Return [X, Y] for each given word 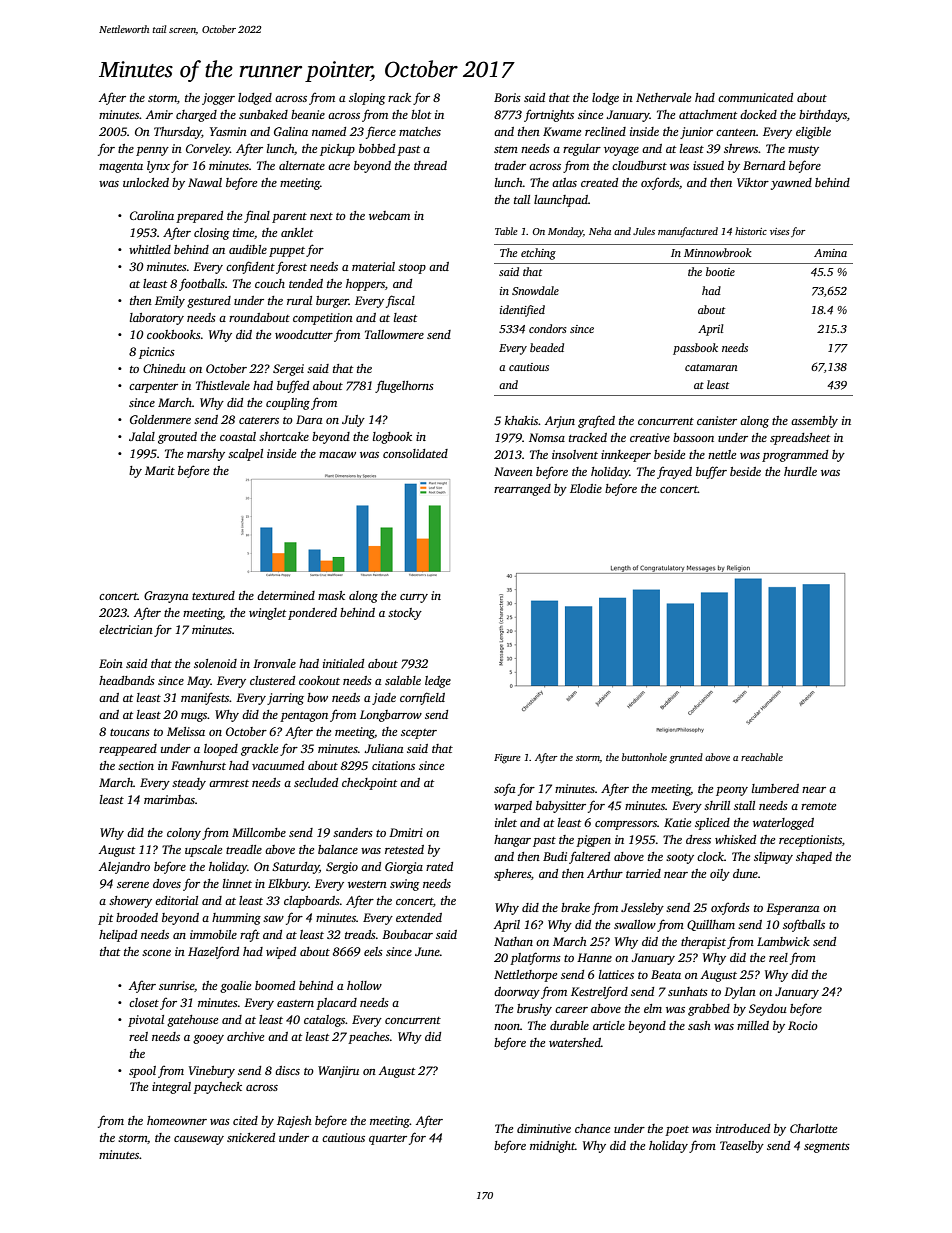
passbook [695, 349]
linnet [237, 883]
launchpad [561, 201]
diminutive [544, 1128]
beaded [547, 347]
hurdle [800, 471]
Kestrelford [599, 992]
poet [677, 1131]
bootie [720, 271]
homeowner [177, 1120]
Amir [159, 114]
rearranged [522, 490]
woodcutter [304, 334]
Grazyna [166, 597]
